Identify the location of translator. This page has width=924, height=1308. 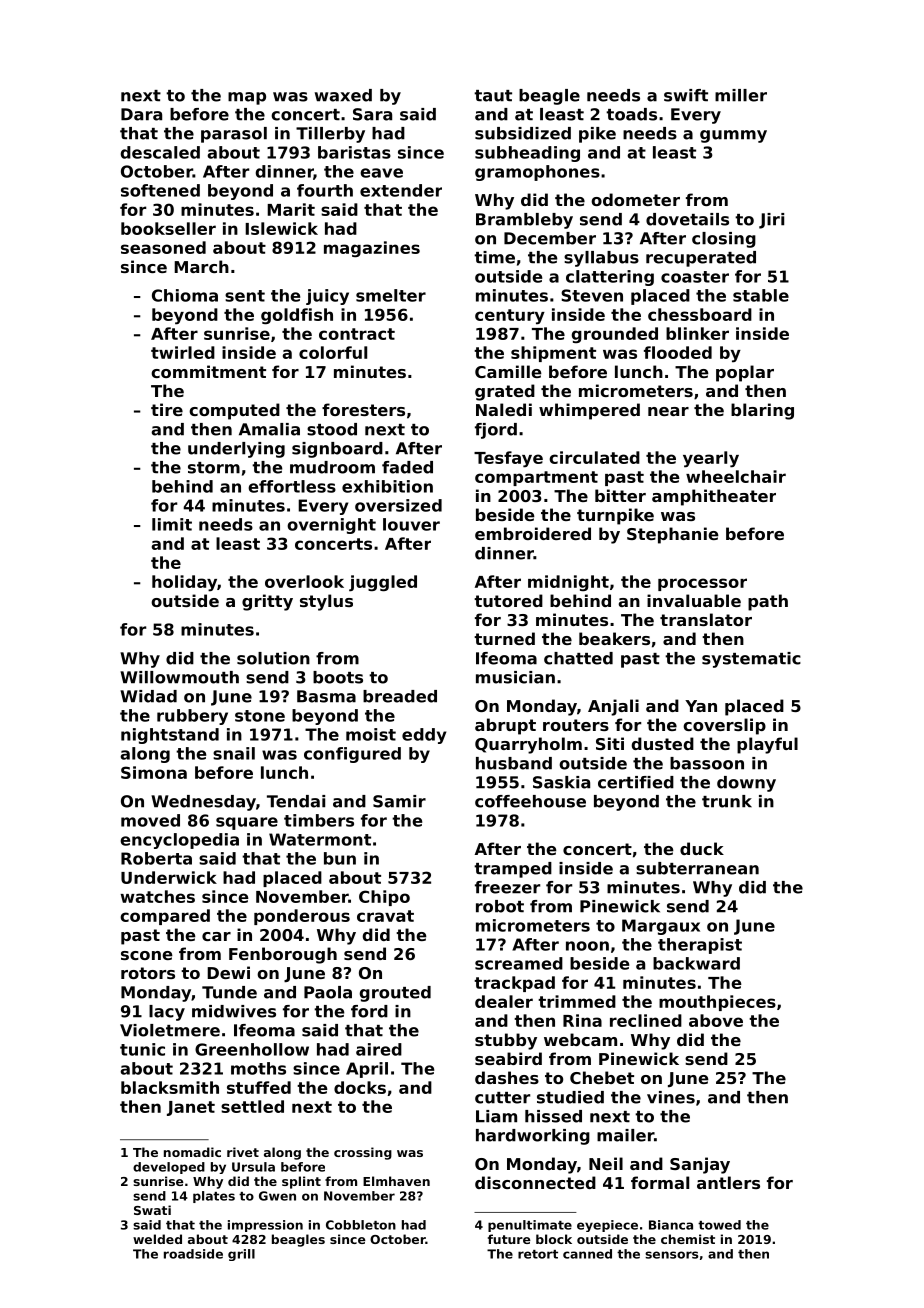
(706, 619).
